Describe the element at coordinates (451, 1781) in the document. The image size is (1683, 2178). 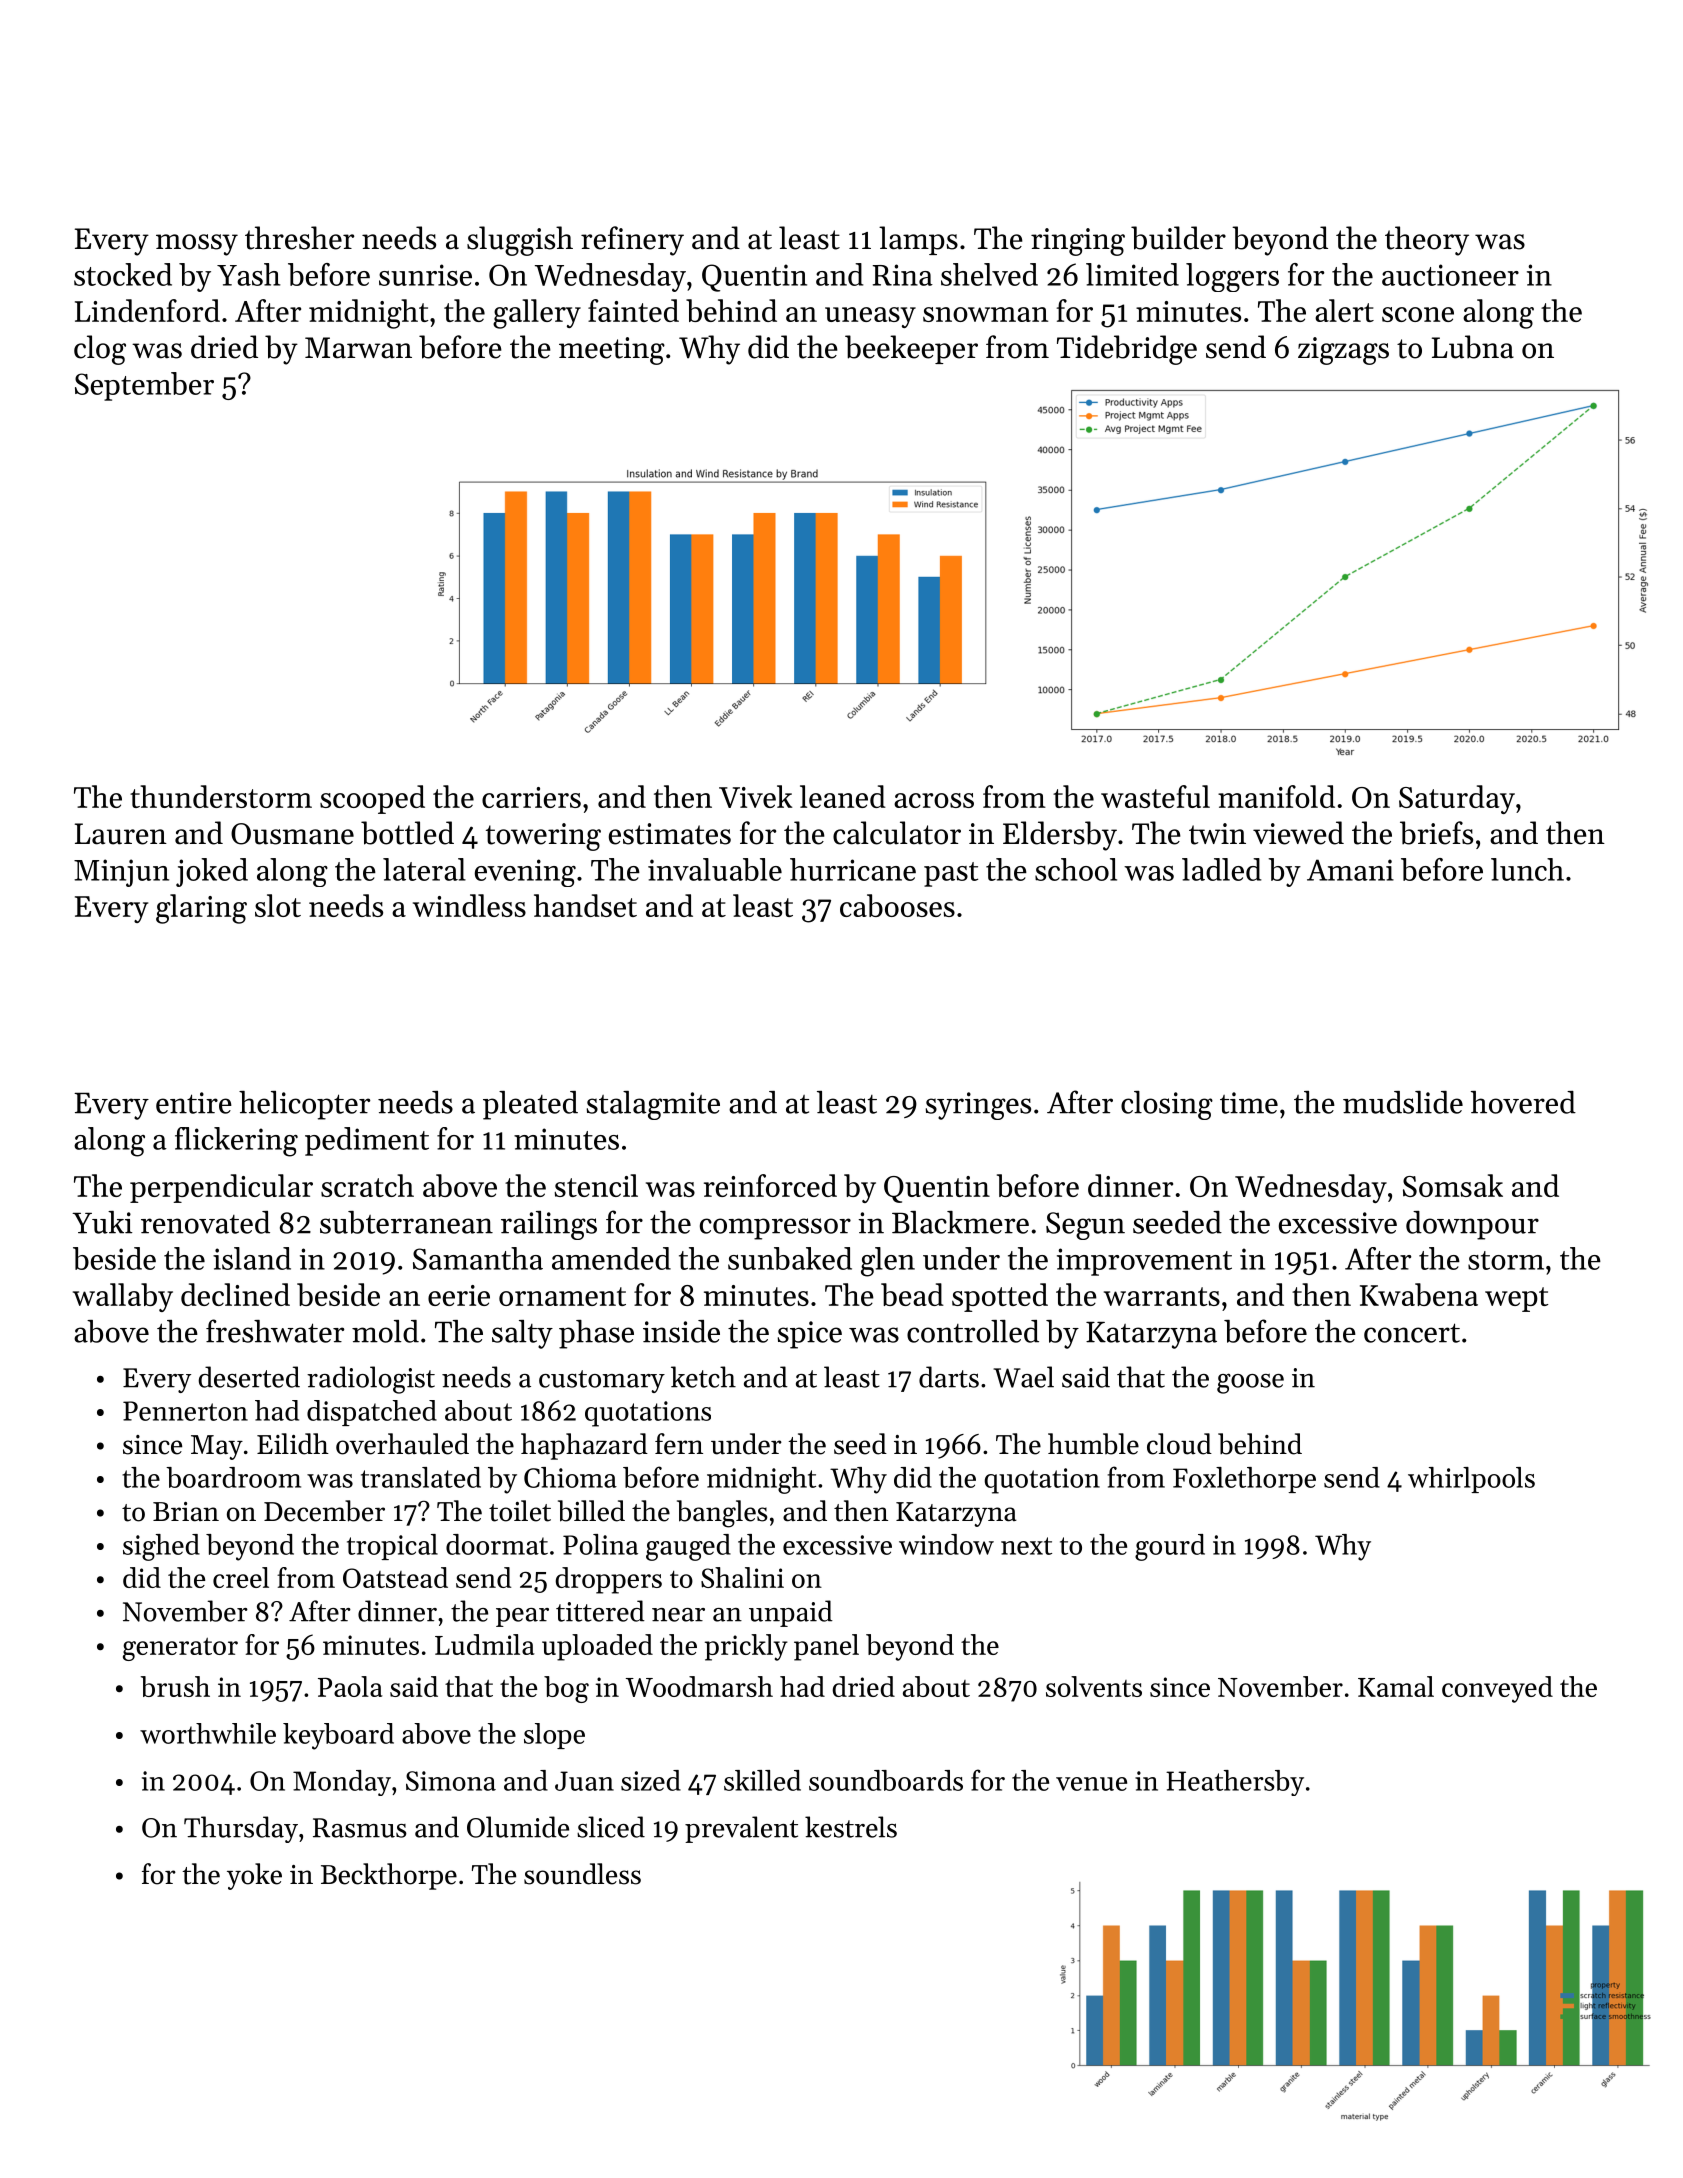
I see `Simona` at that location.
